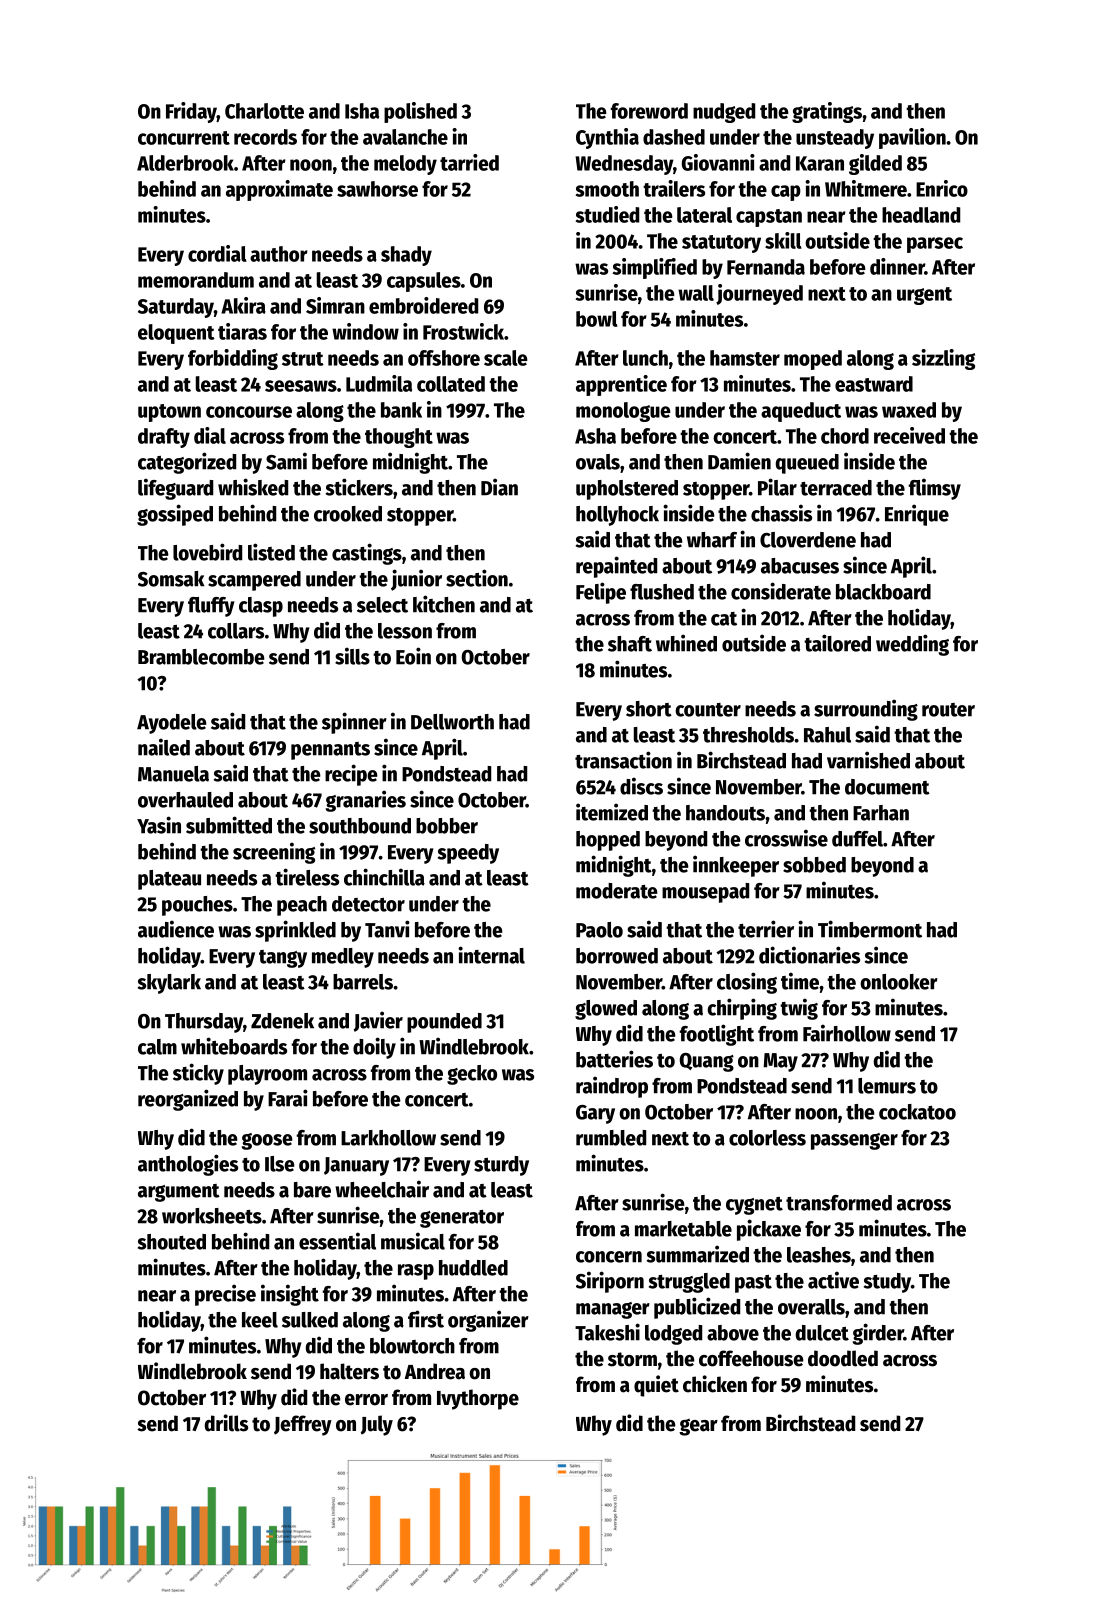 The image size is (1116, 1616). I want to click on foreword, so click(649, 111).
